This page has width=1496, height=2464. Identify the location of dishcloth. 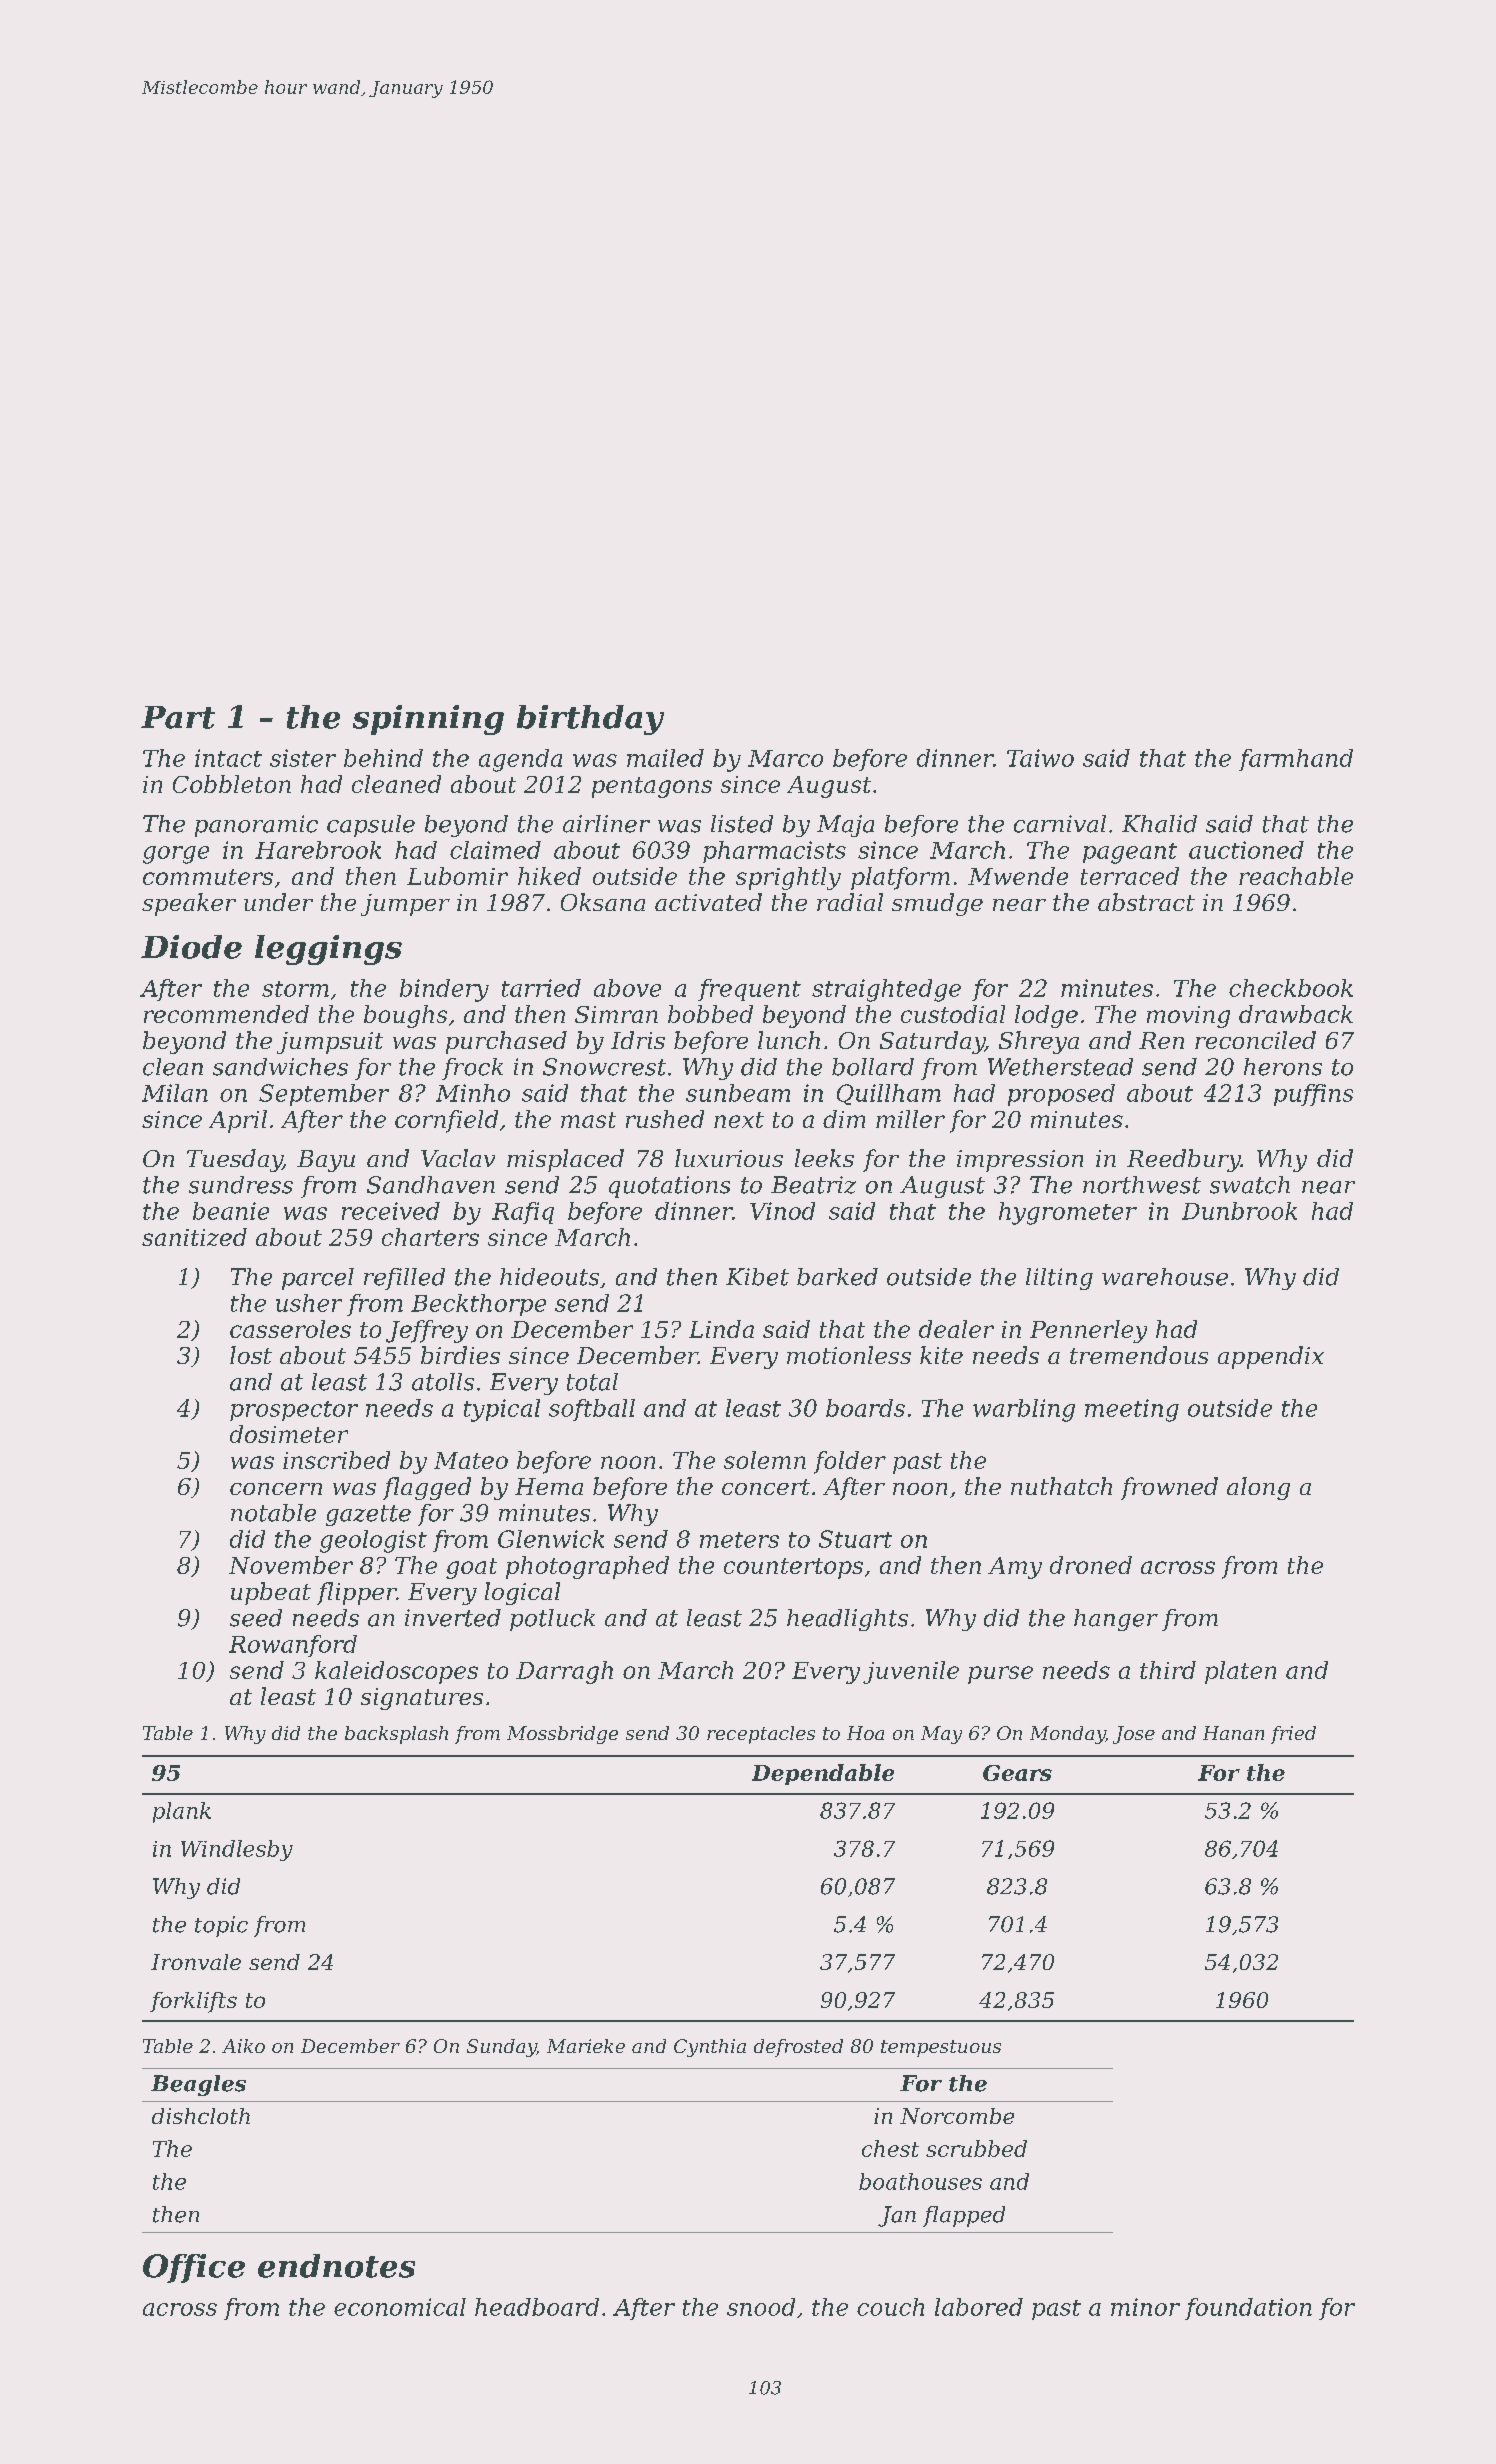
(201, 2116).
